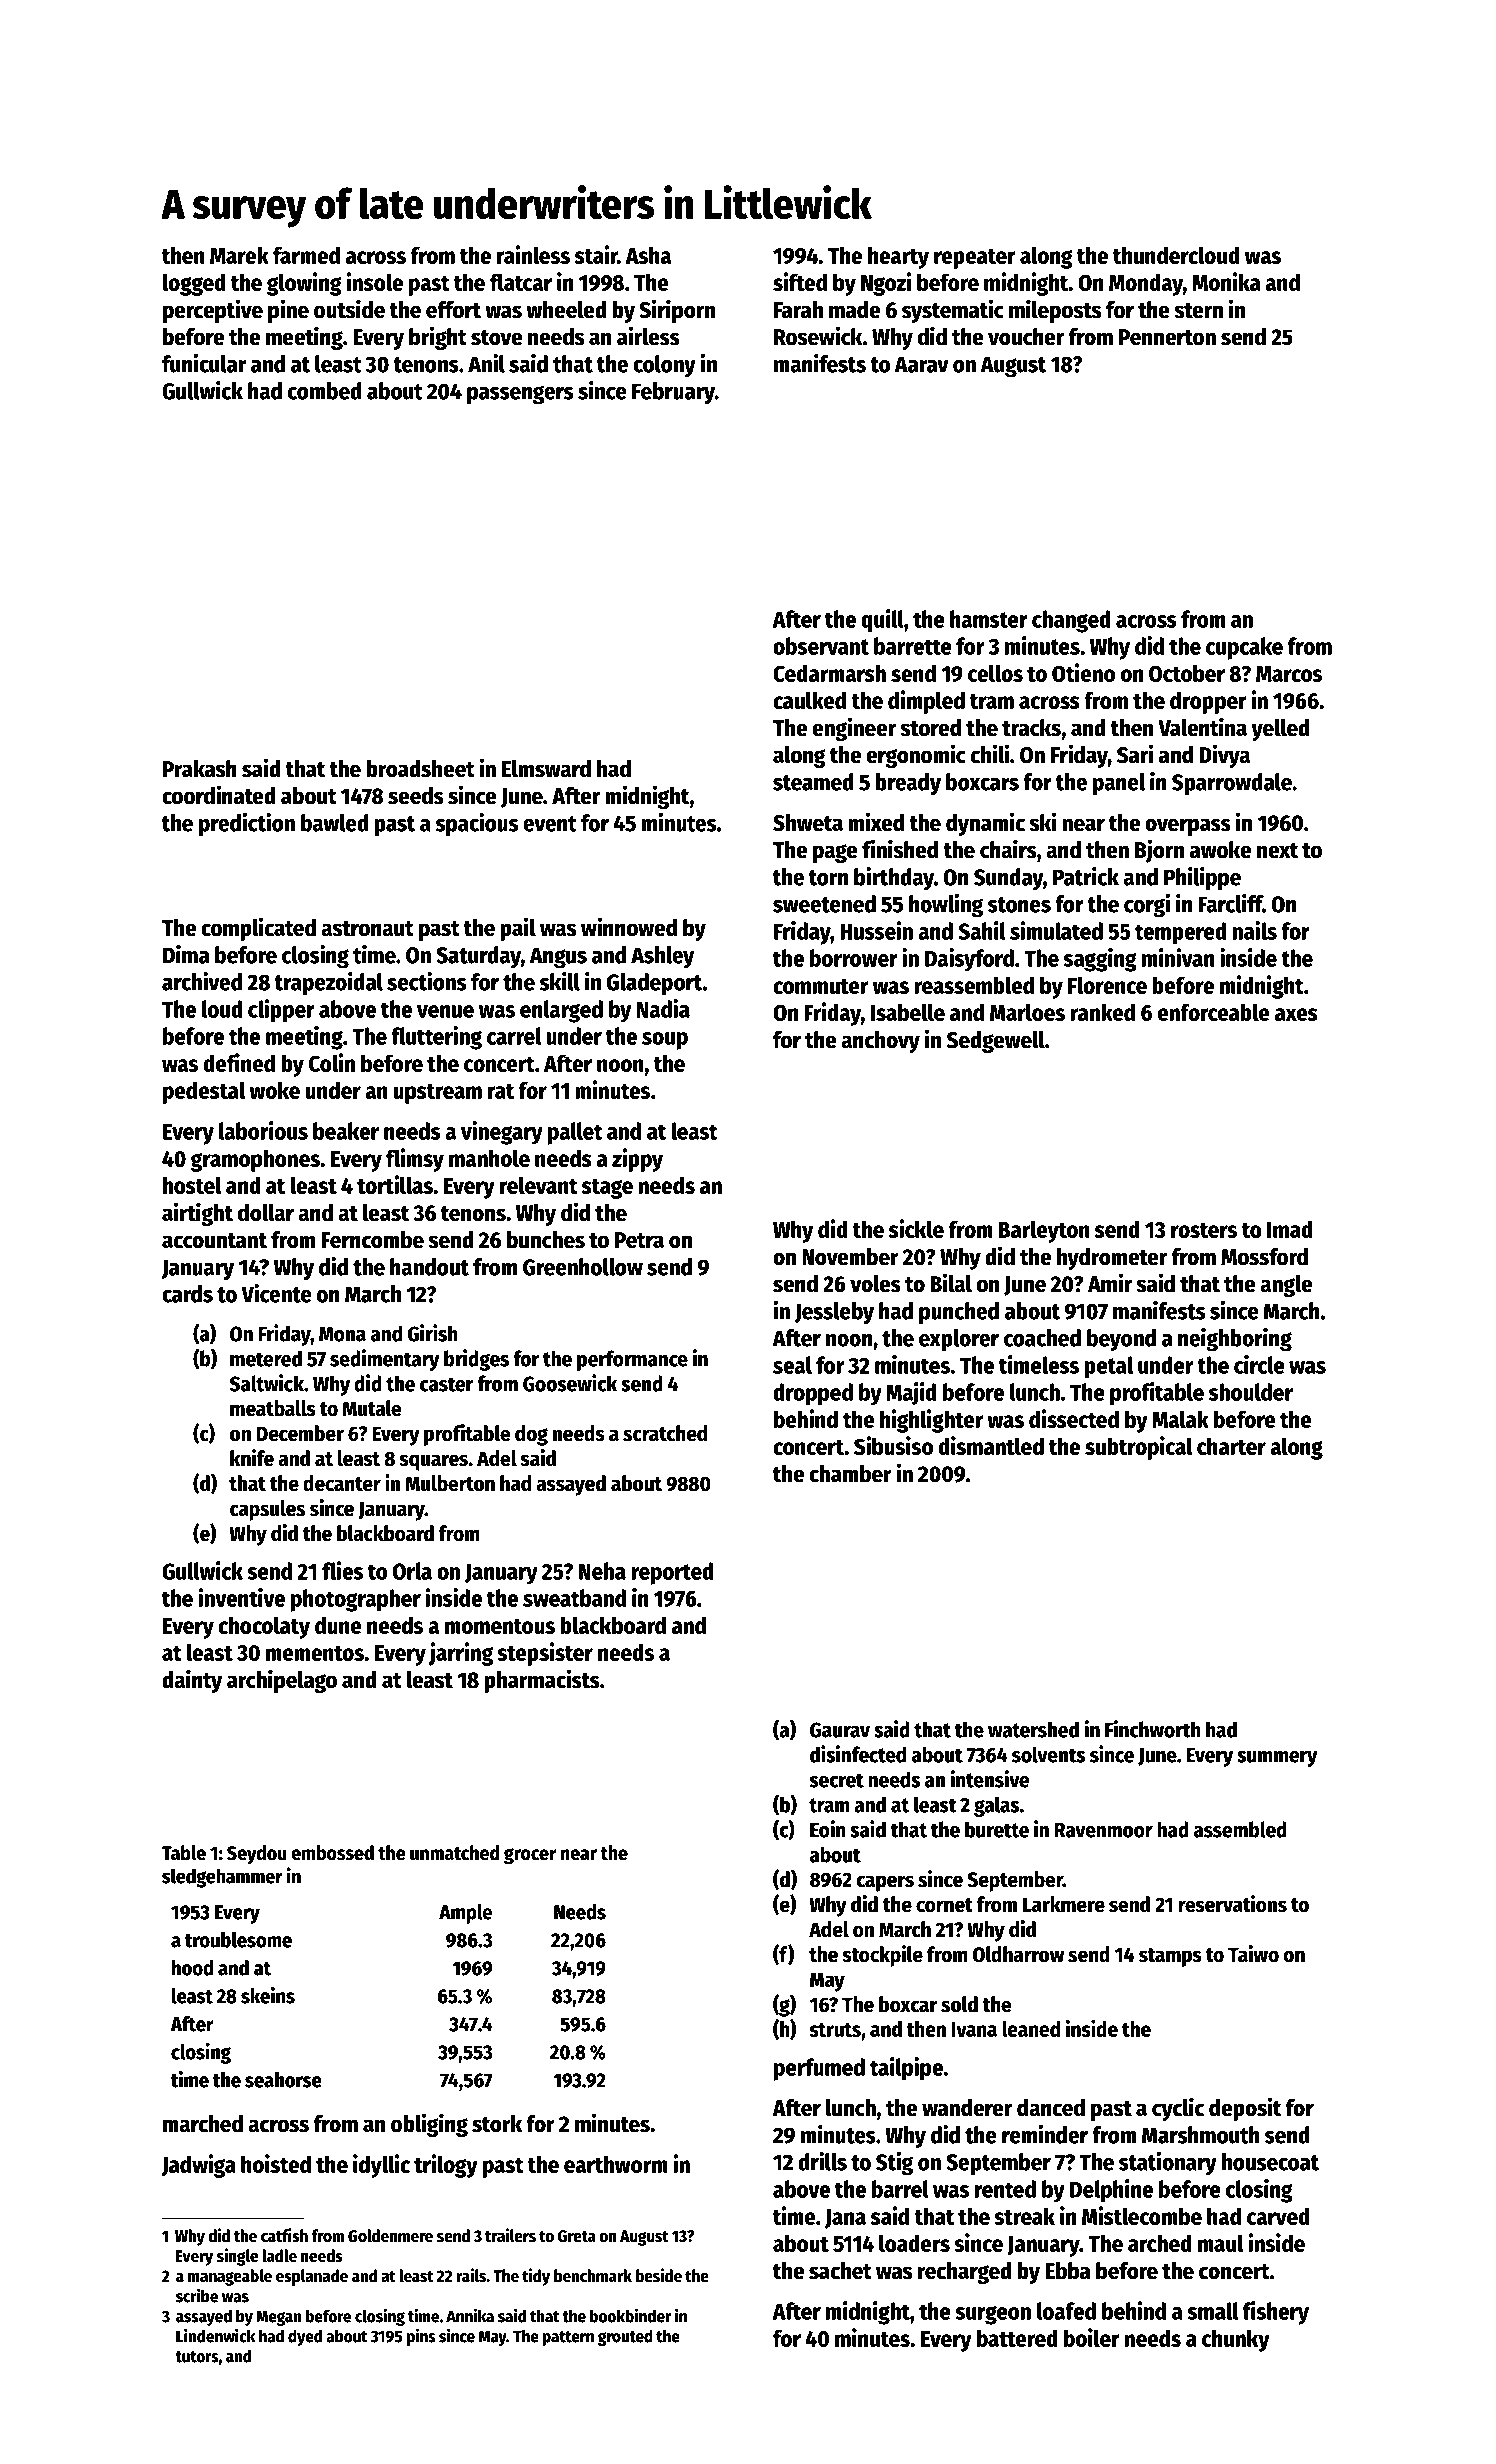 The width and height of the page is (1496, 2464). I want to click on Sari, so click(1135, 754).
